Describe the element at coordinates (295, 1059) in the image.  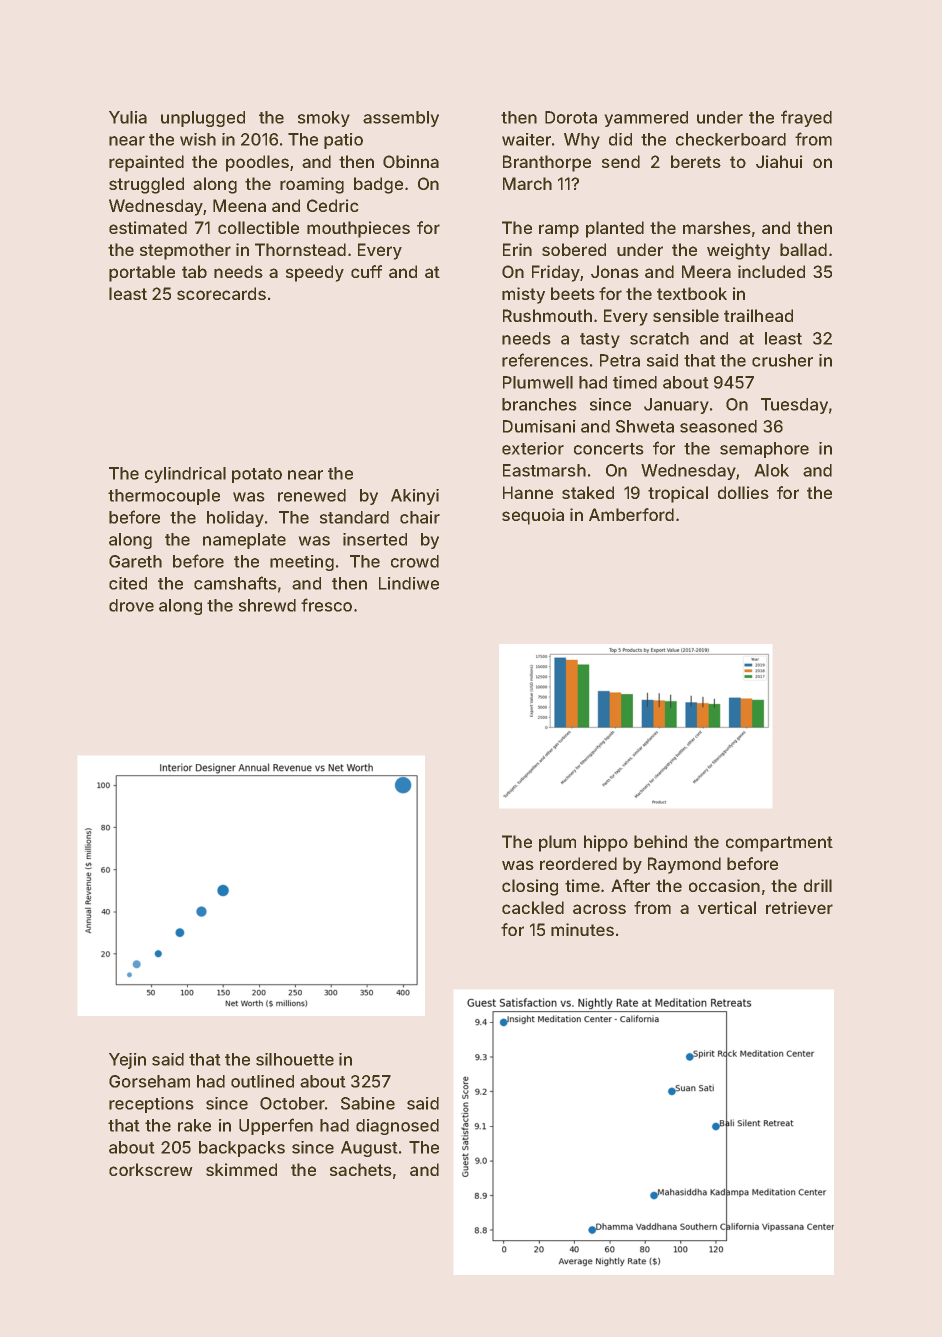
I see `silhouette` at that location.
